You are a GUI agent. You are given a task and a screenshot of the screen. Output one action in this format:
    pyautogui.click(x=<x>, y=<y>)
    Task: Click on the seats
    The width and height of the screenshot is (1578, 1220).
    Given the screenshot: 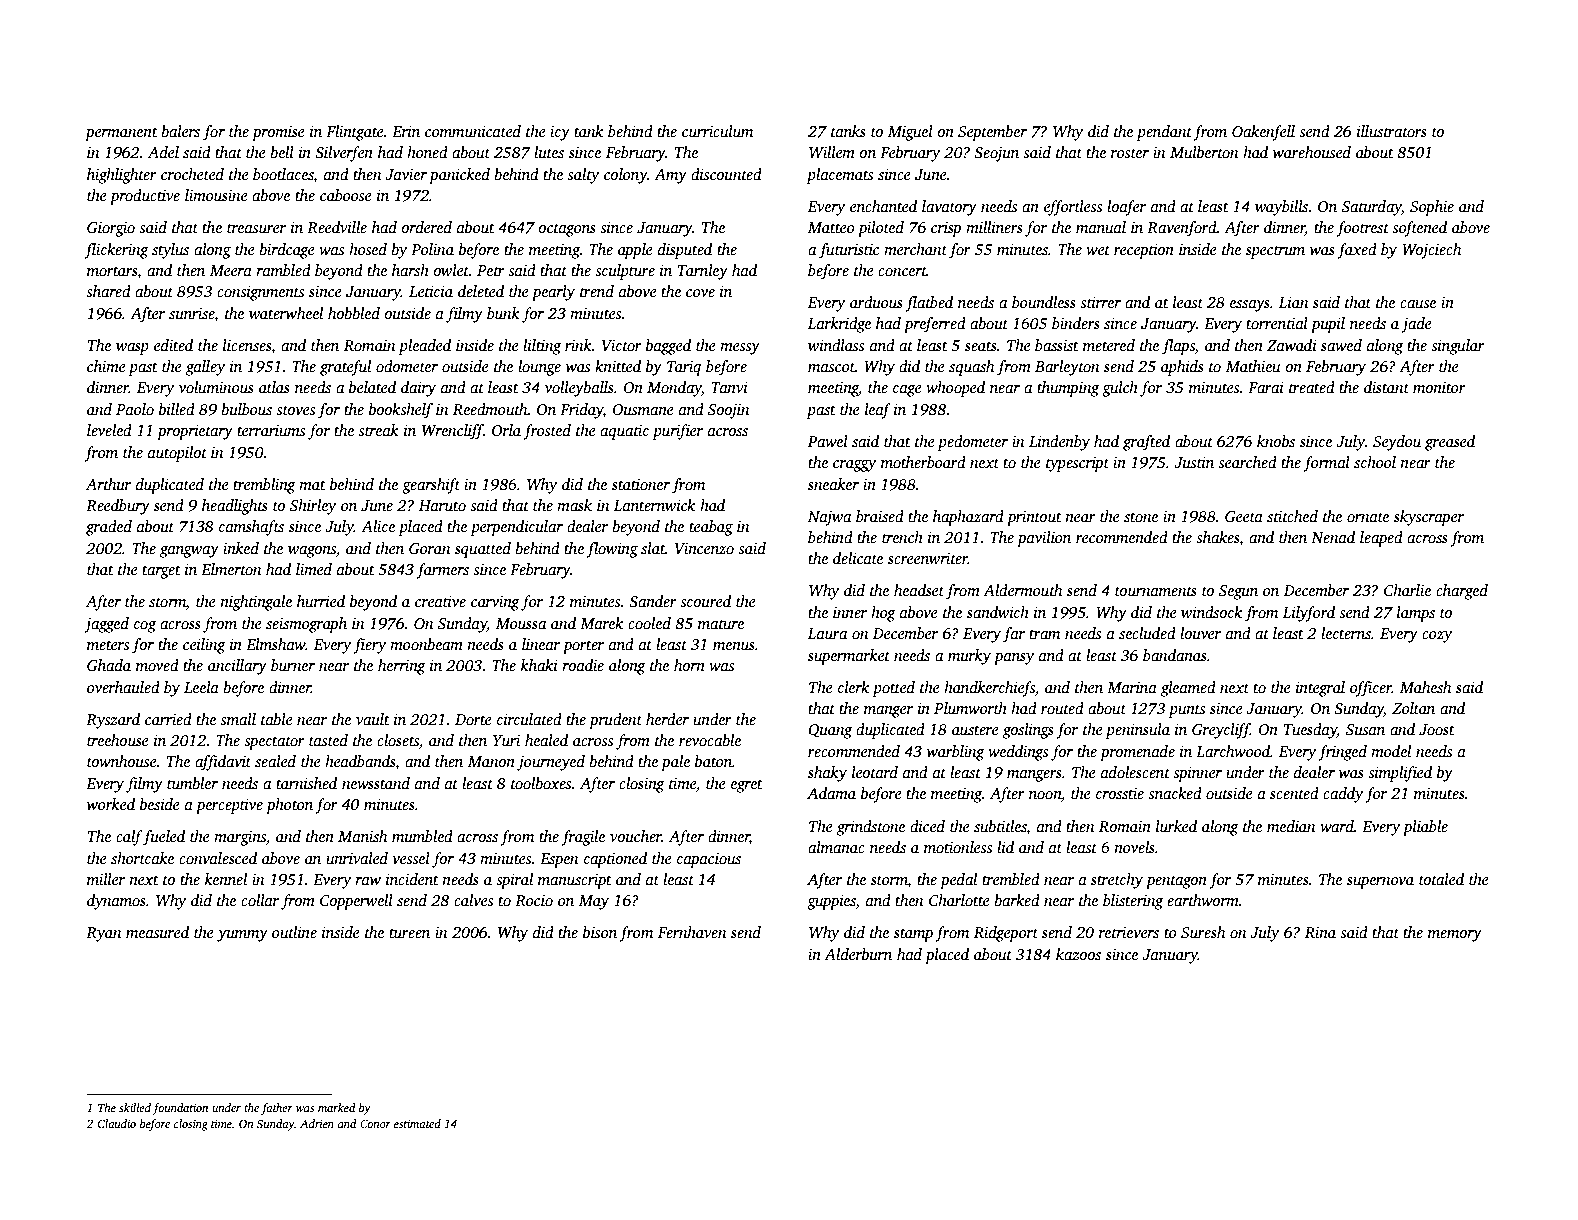 What is the action you would take?
    pyautogui.click(x=981, y=346)
